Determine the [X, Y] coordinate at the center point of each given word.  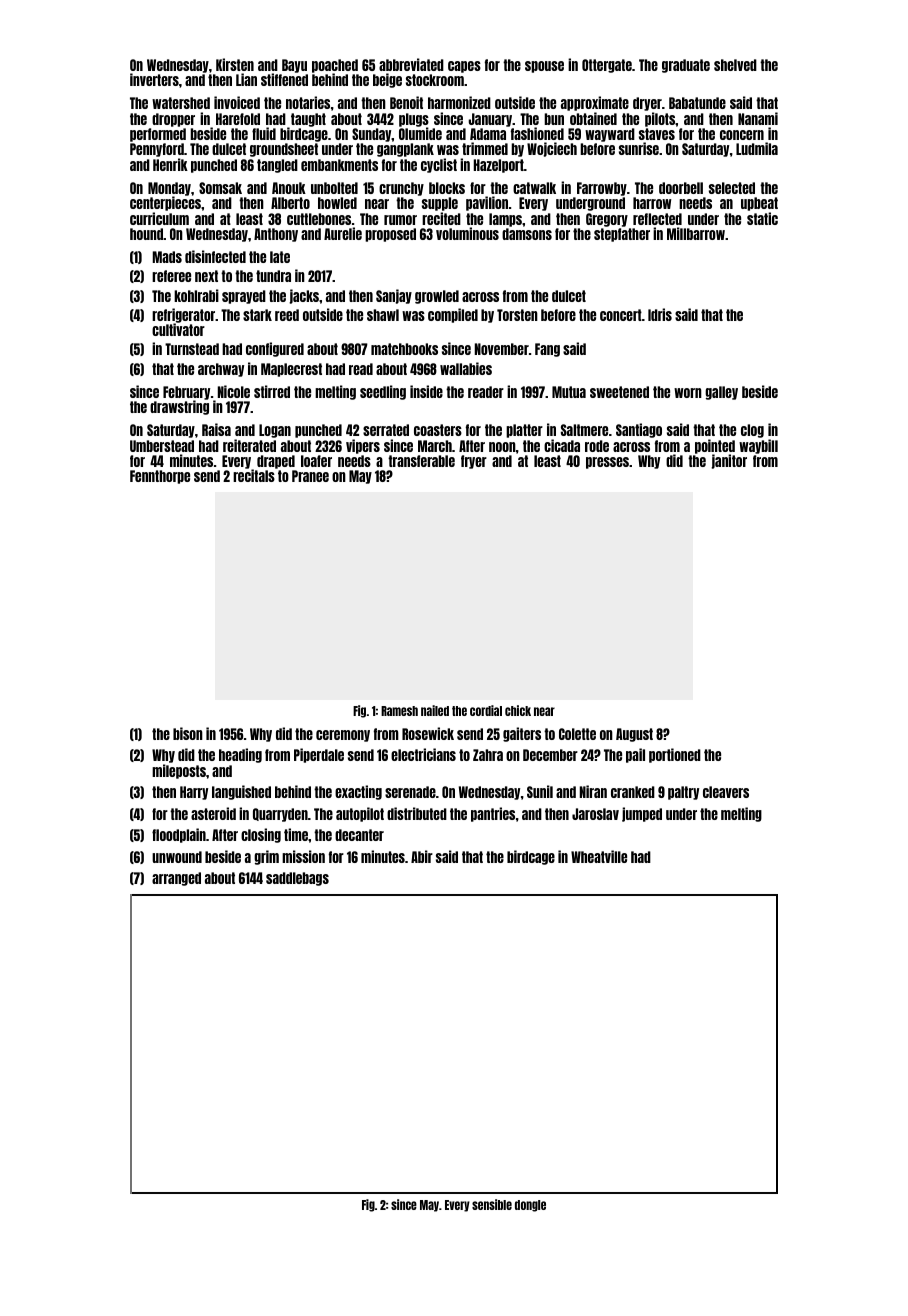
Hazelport [499, 166]
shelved [735, 65]
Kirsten [235, 64]
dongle [530, 1206]
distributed [417, 813]
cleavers [726, 792]
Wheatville [599, 856]
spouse [544, 67]
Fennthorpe [160, 477]
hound [146, 234]
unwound [177, 857]
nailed [435, 710]
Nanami [758, 118]
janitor [729, 461]
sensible [492, 1204]
